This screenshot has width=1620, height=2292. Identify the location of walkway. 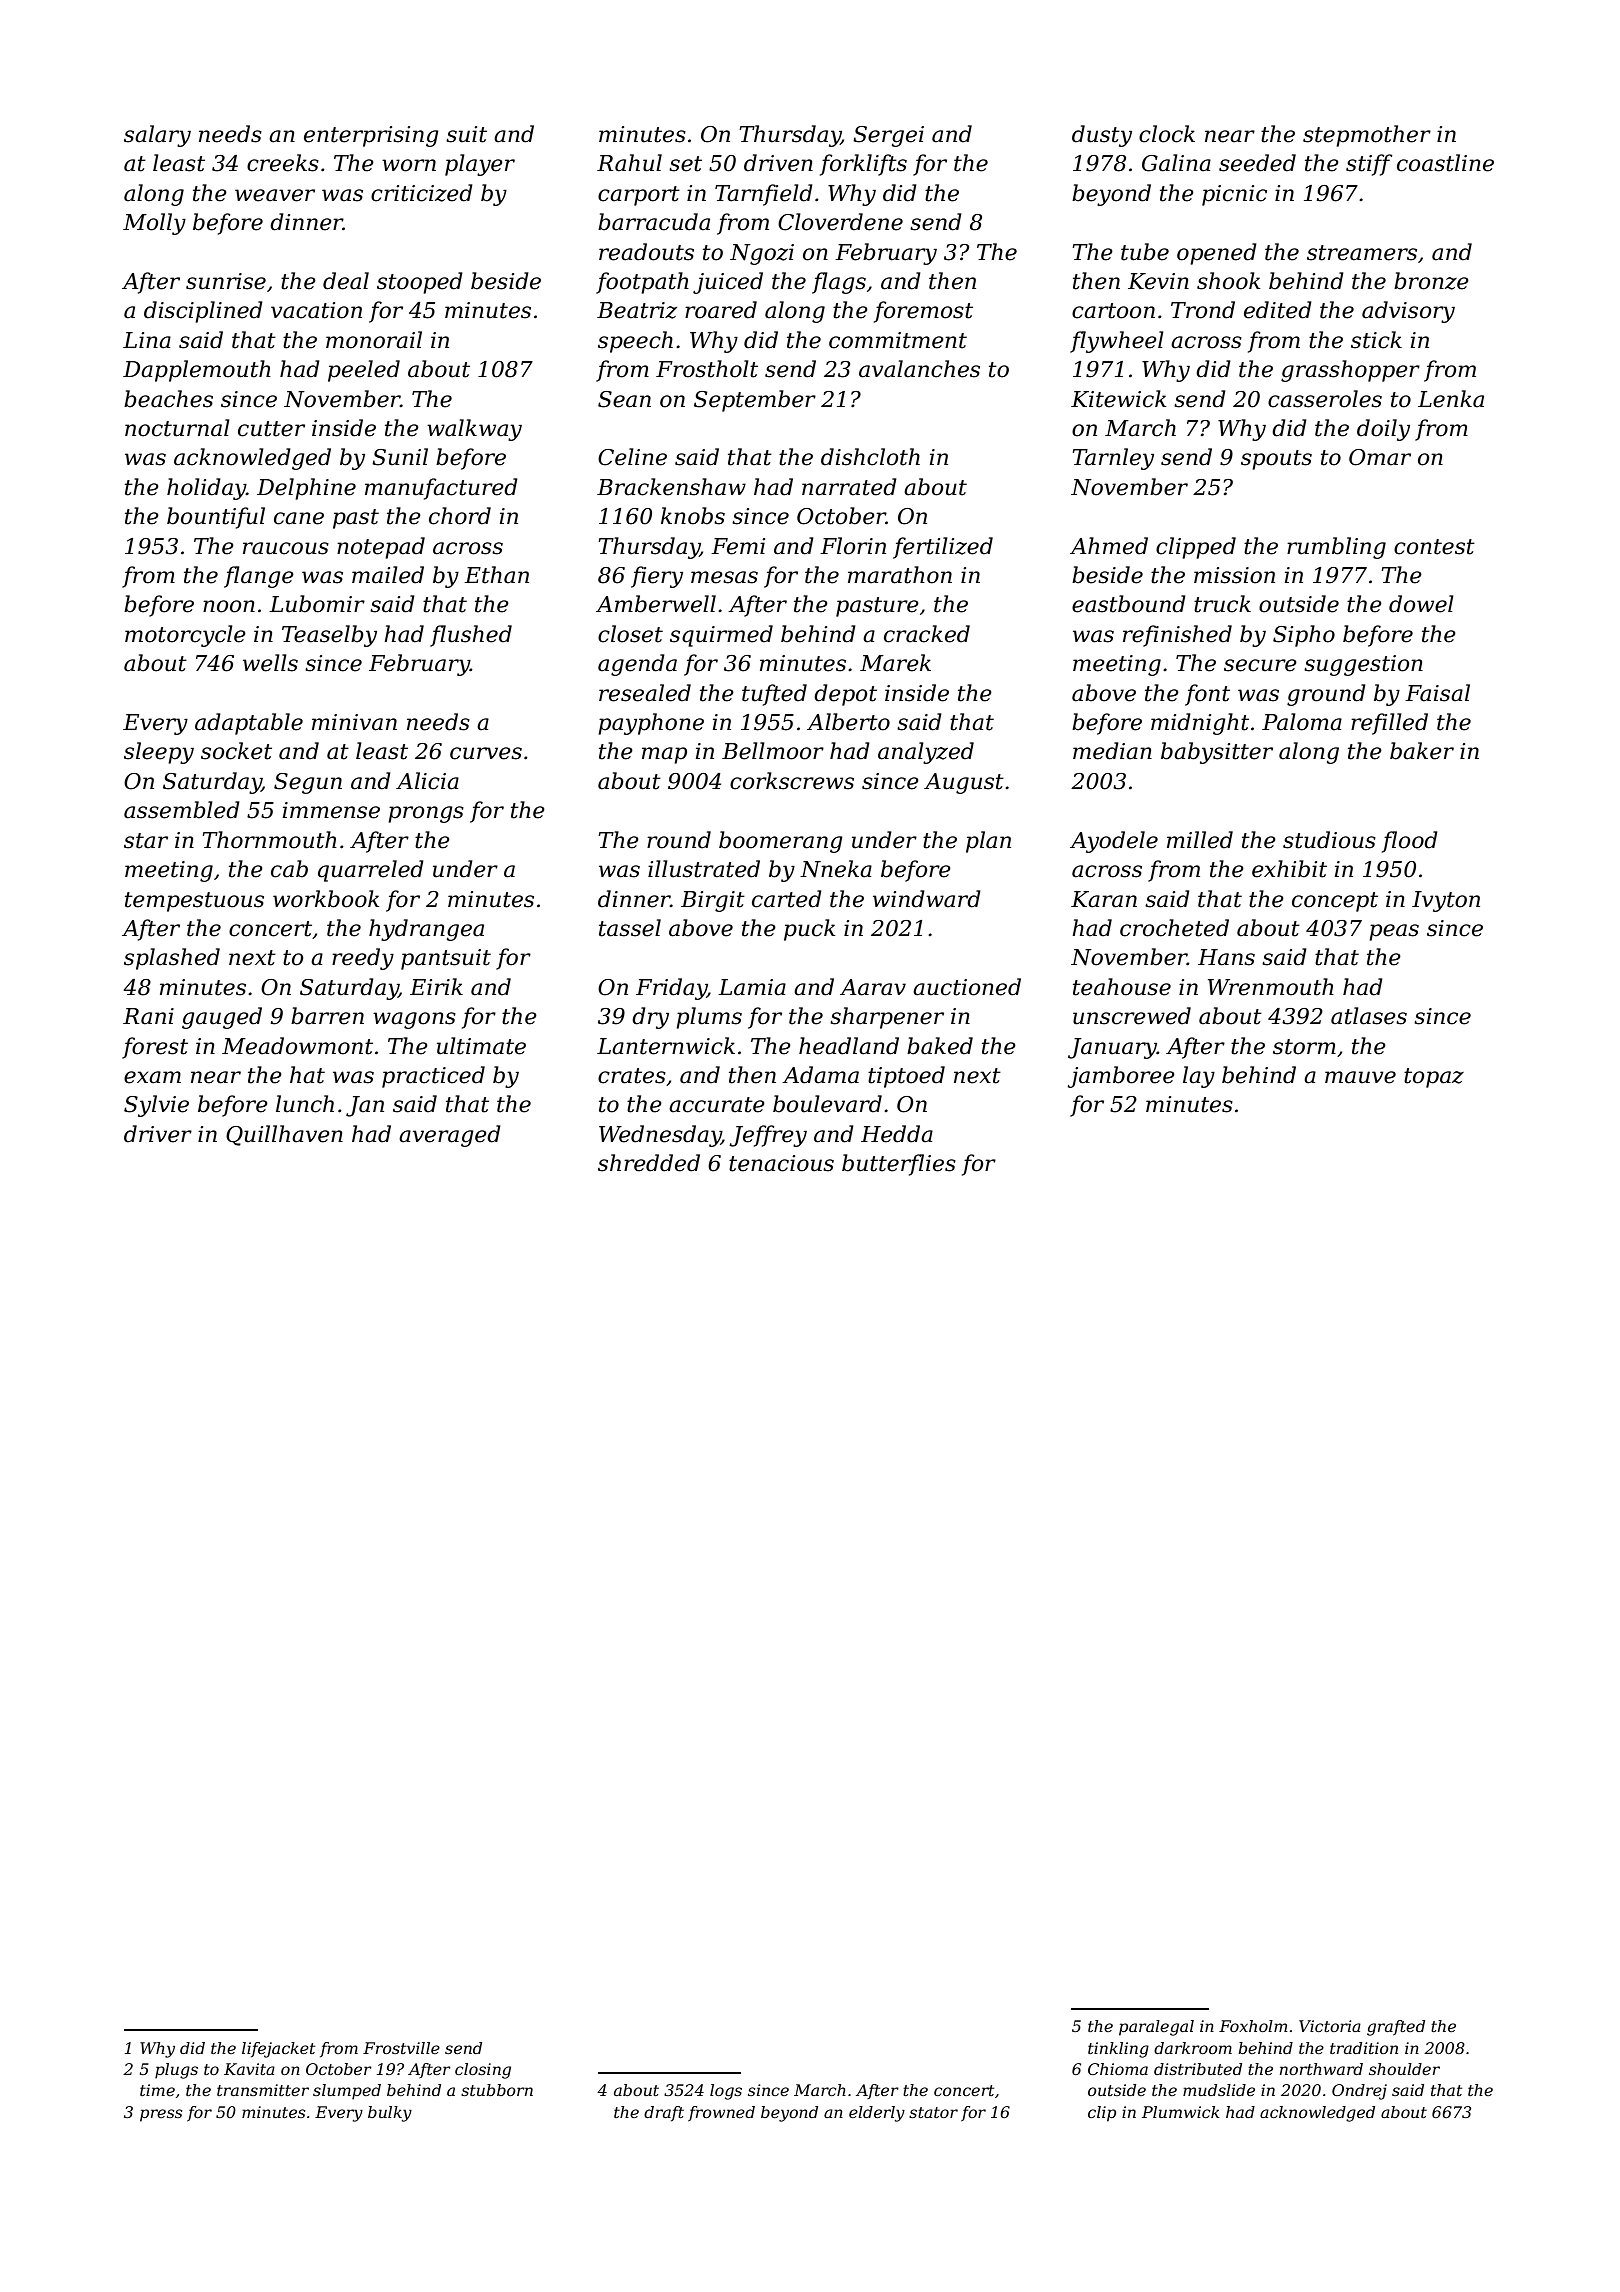
(474, 430).
